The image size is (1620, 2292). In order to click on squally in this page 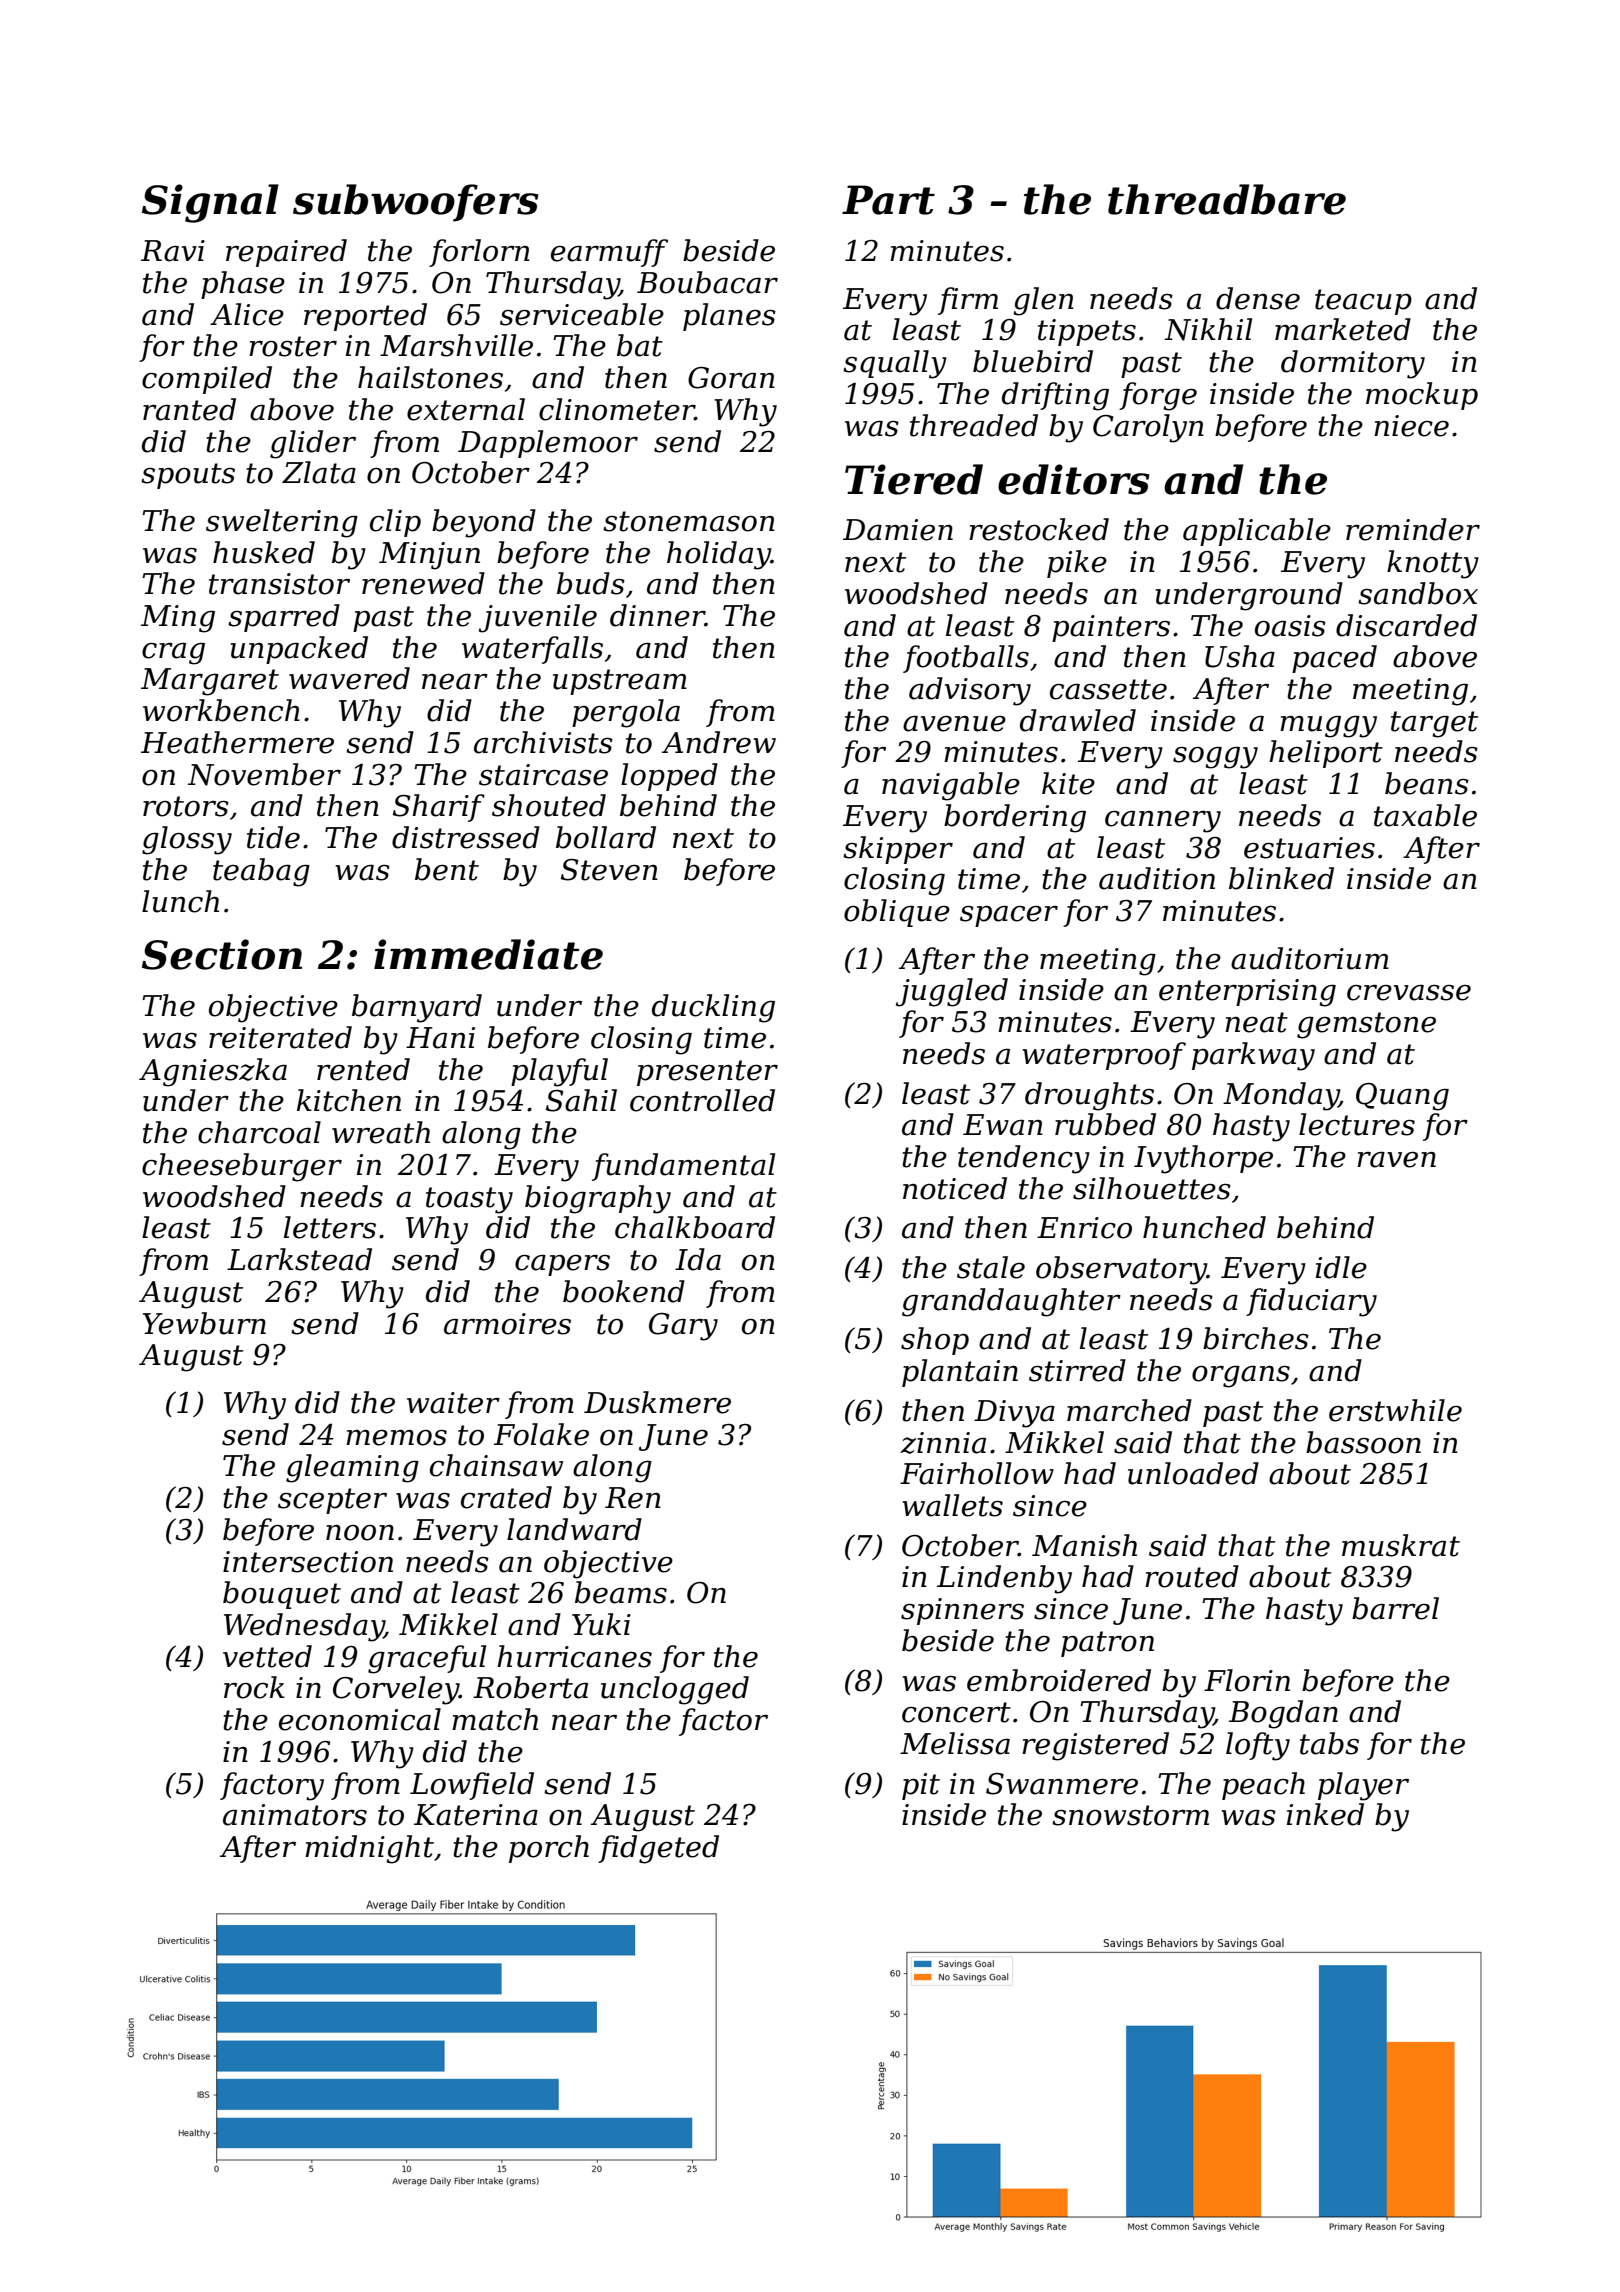, I will do `click(895, 364)`.
